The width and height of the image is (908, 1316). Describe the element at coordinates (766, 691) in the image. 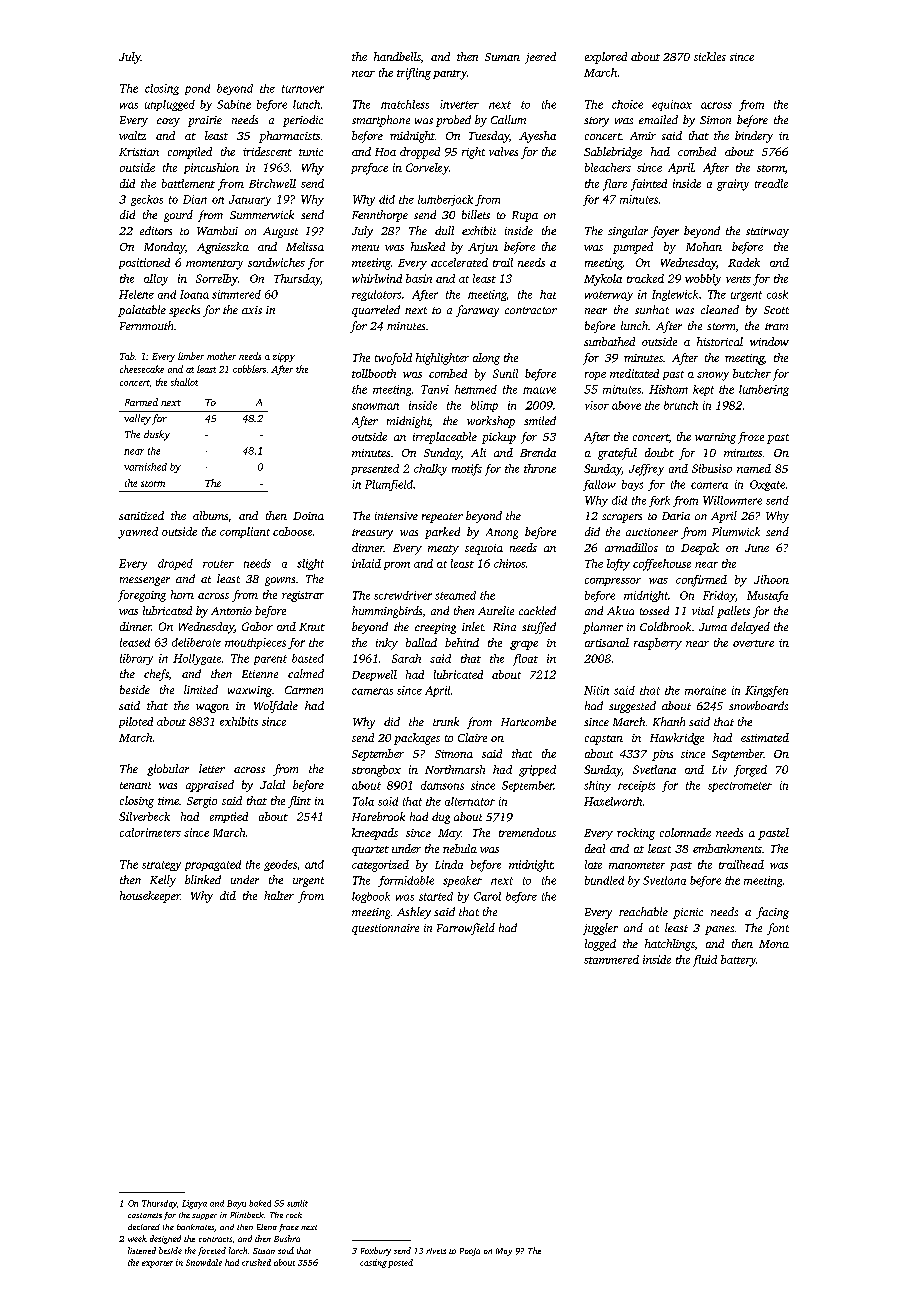

I see `Kingsfen` at that location.
